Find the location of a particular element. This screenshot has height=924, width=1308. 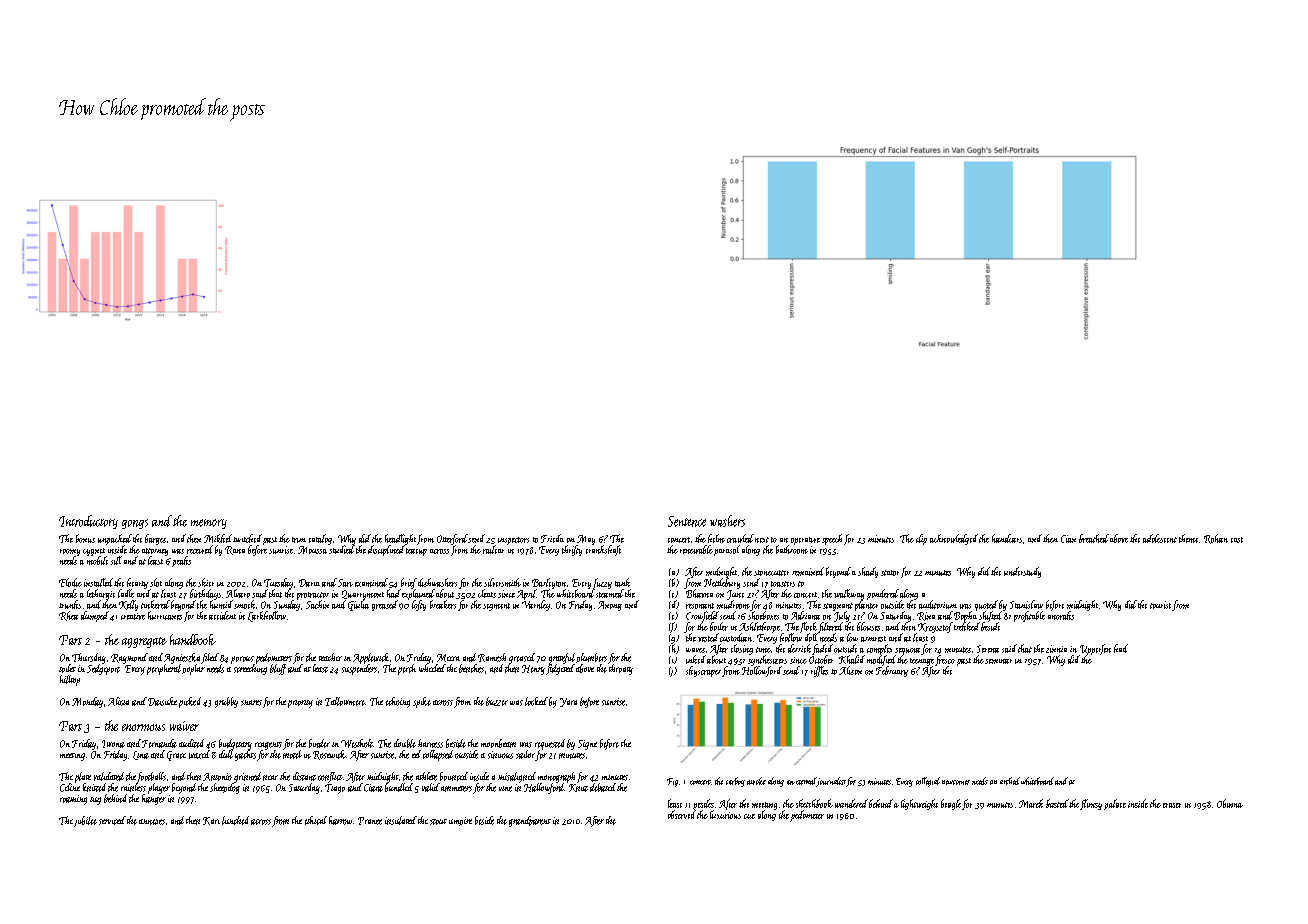

Yara is located at coordinates (568, 702).
